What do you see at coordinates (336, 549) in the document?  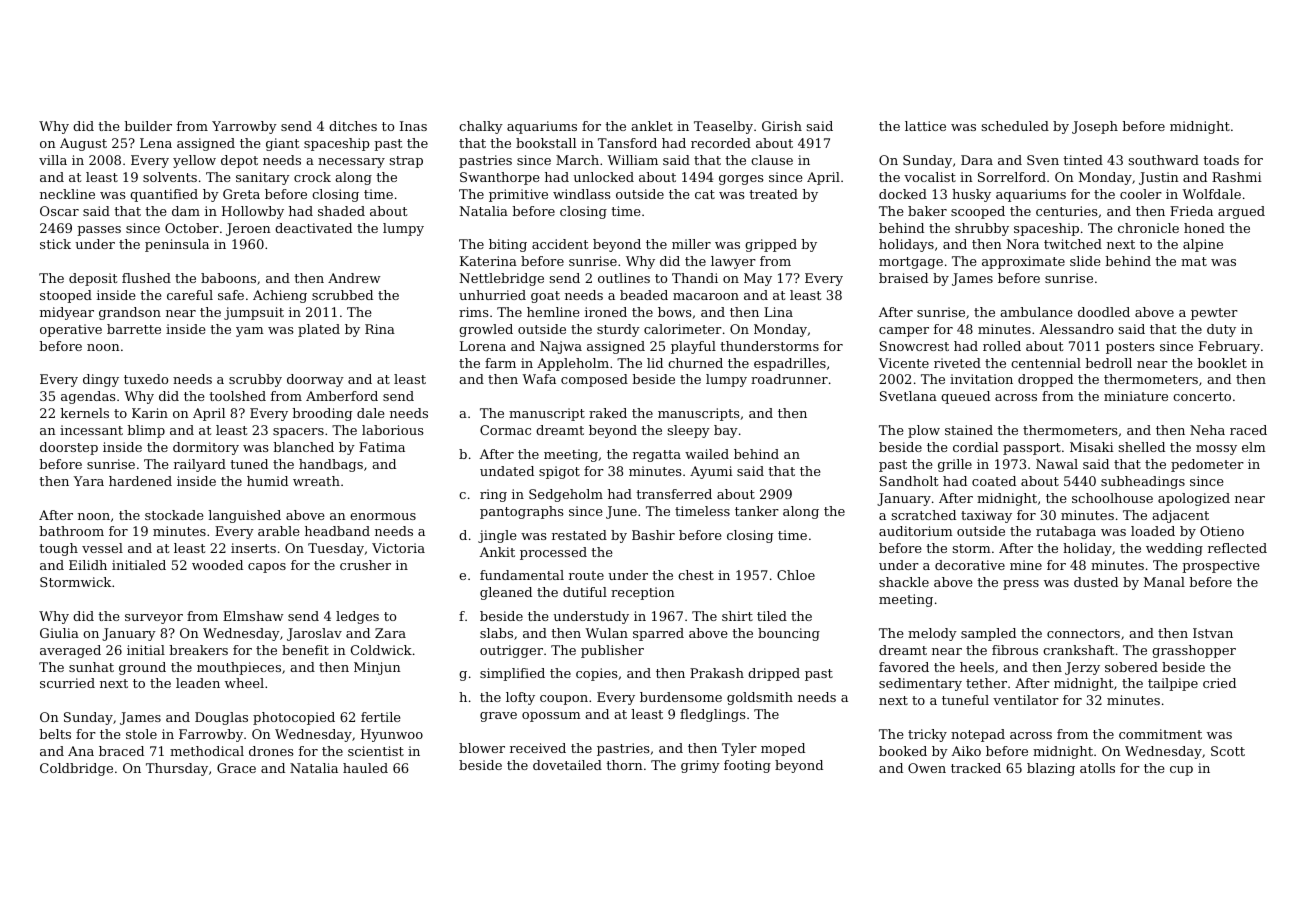 I see `Tuesday` at bounding box center [336, 549].
